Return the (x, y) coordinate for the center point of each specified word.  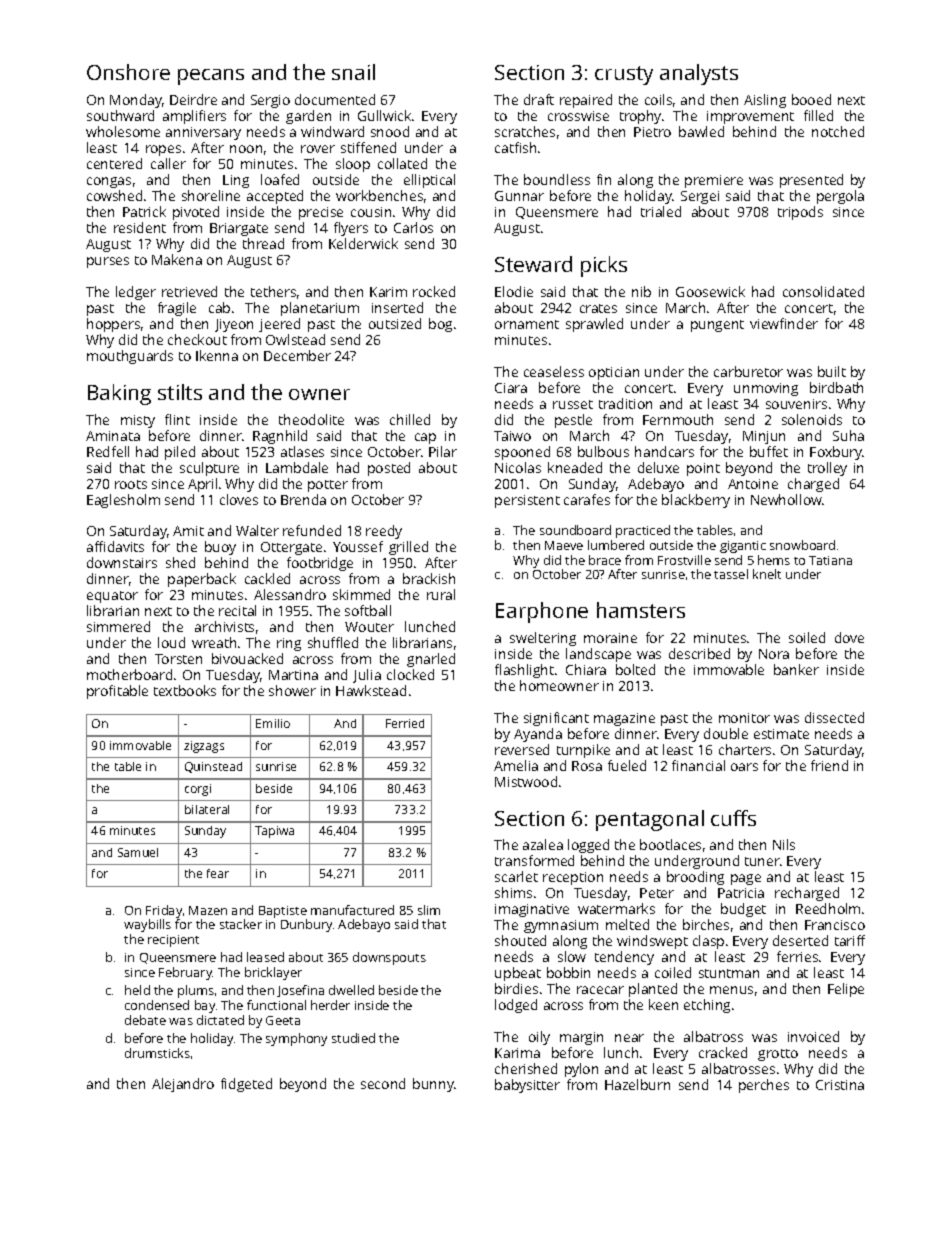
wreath (214, 642)
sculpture (209, 469)
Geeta (283, 1020)
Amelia (516, 765)
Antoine (753, 484)
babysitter (527, 1086)
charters (745, 749)
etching (707, 1006)
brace (605, 560)
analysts (699, 74)
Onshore (128, 72)
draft (539, 99)
